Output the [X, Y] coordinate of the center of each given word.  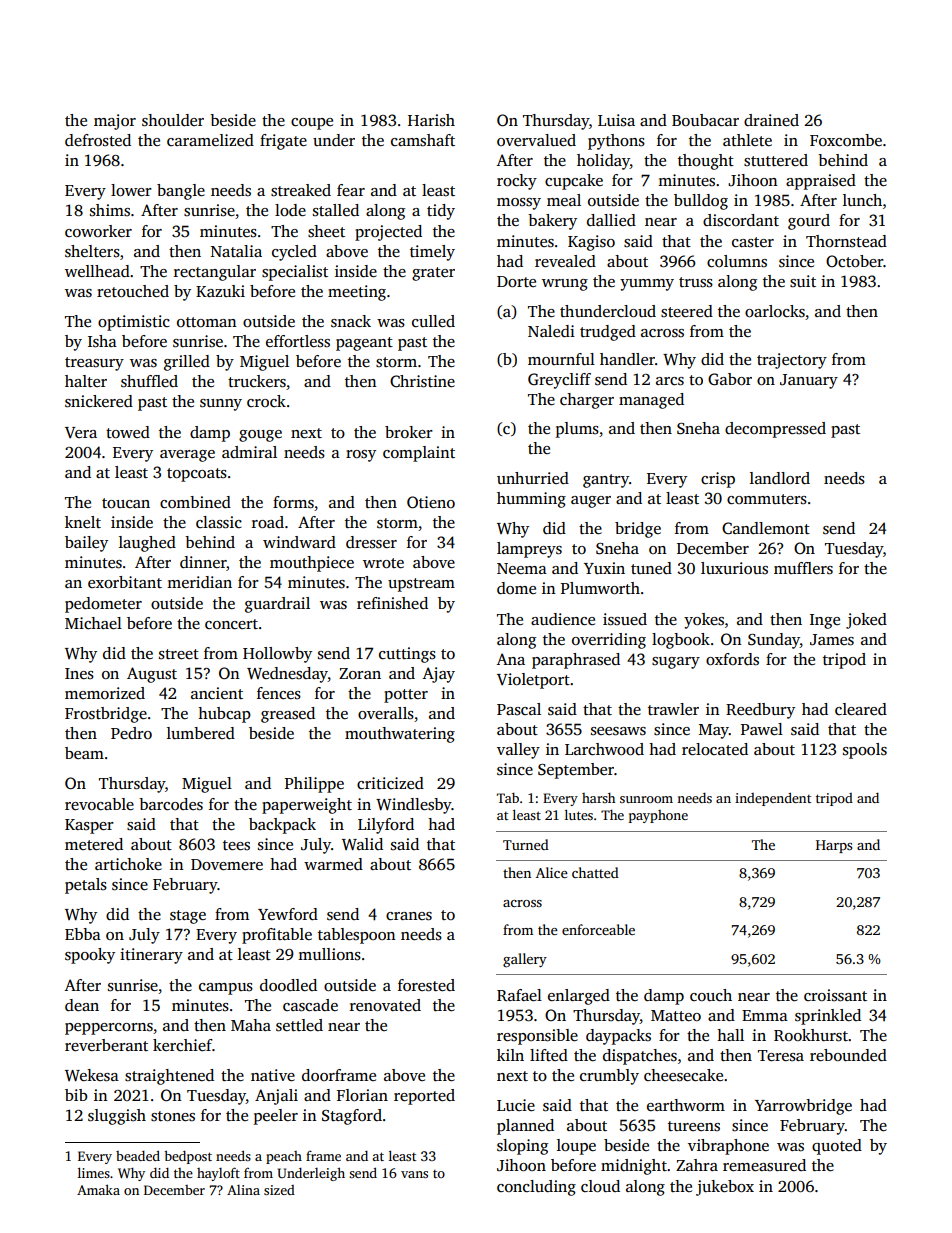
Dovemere [227, 864]
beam [84, 753]
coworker [98, 231]
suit [803, 281]
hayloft [218, 1174]
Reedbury [760, 711]
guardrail [277, 605]
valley [518, 751]
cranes [409, 916]
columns [737, 261]
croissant [835, 995]
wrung [565, 285]
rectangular [215, 273]
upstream [421, 585]
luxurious [734, 568]
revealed [565, 261]
